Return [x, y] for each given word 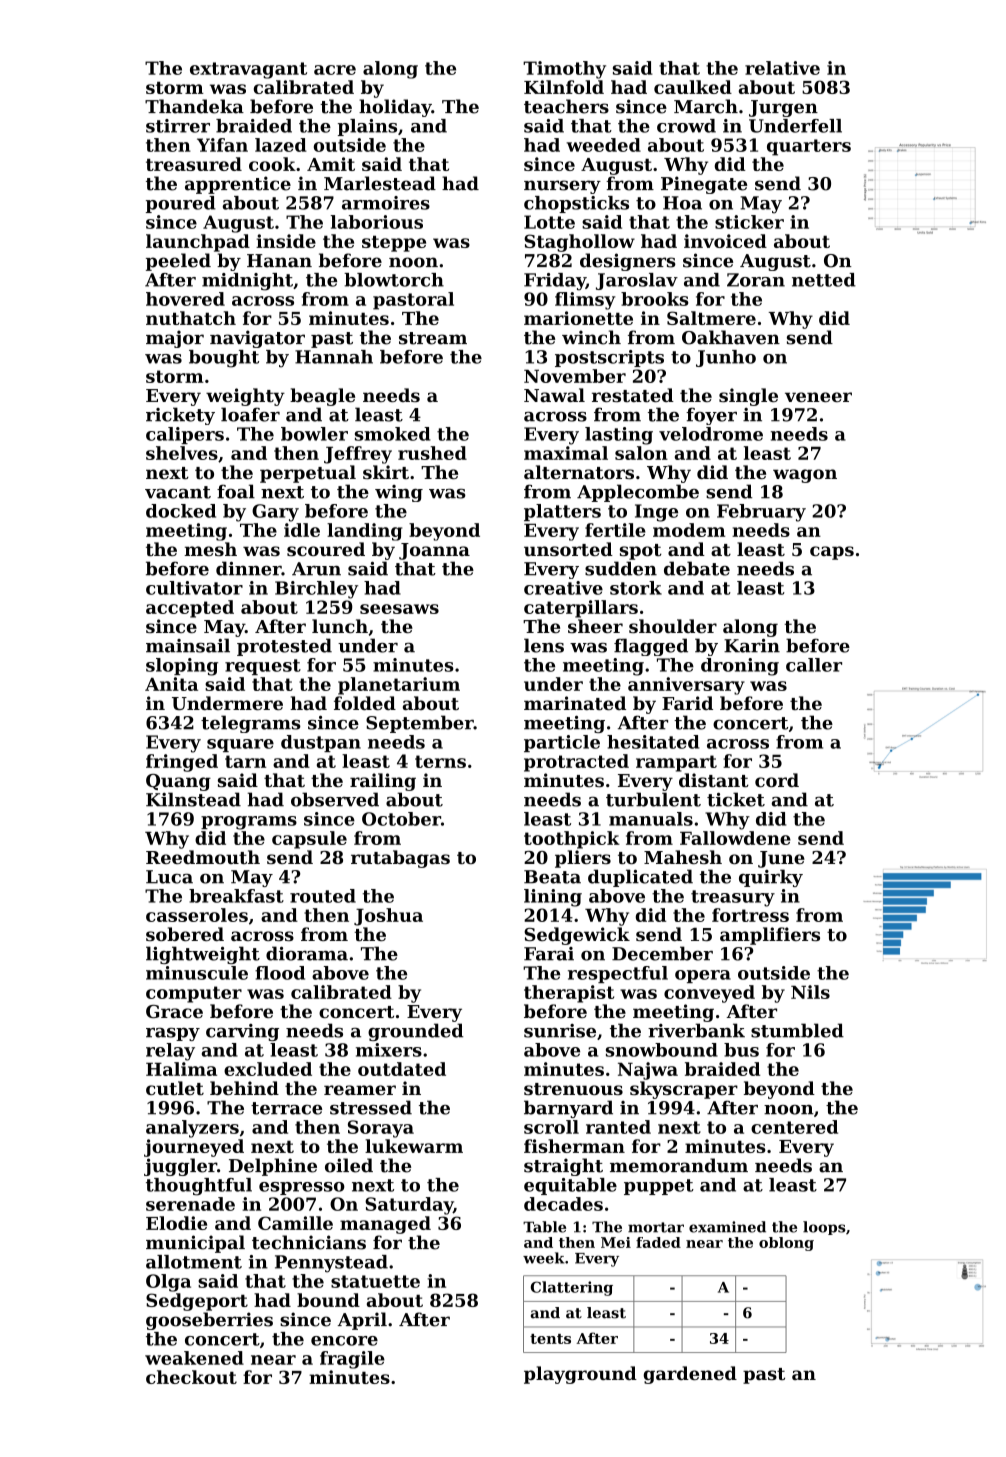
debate [697, 568]
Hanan [279, 261]
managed [385, 1225]
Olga [168, 1283]
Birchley [316, 590]
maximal [566, 453]
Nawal [554, 395]
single [748, 397]
